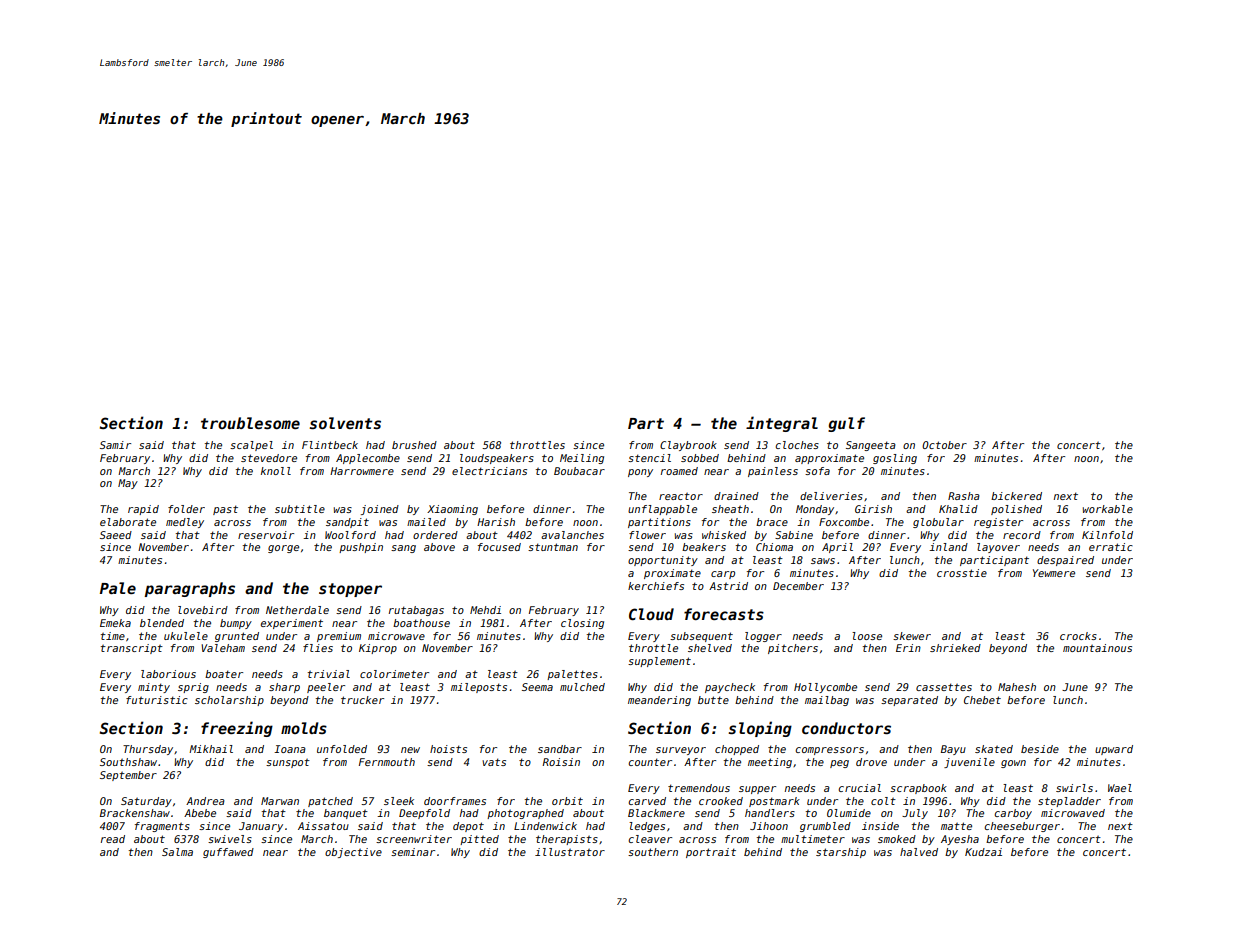 This screenshot has width=1233, height=952. What do you see at coordinates (190, 589) in the screenshot?
I see `paragraphs` at bounding box center [190, 589].
